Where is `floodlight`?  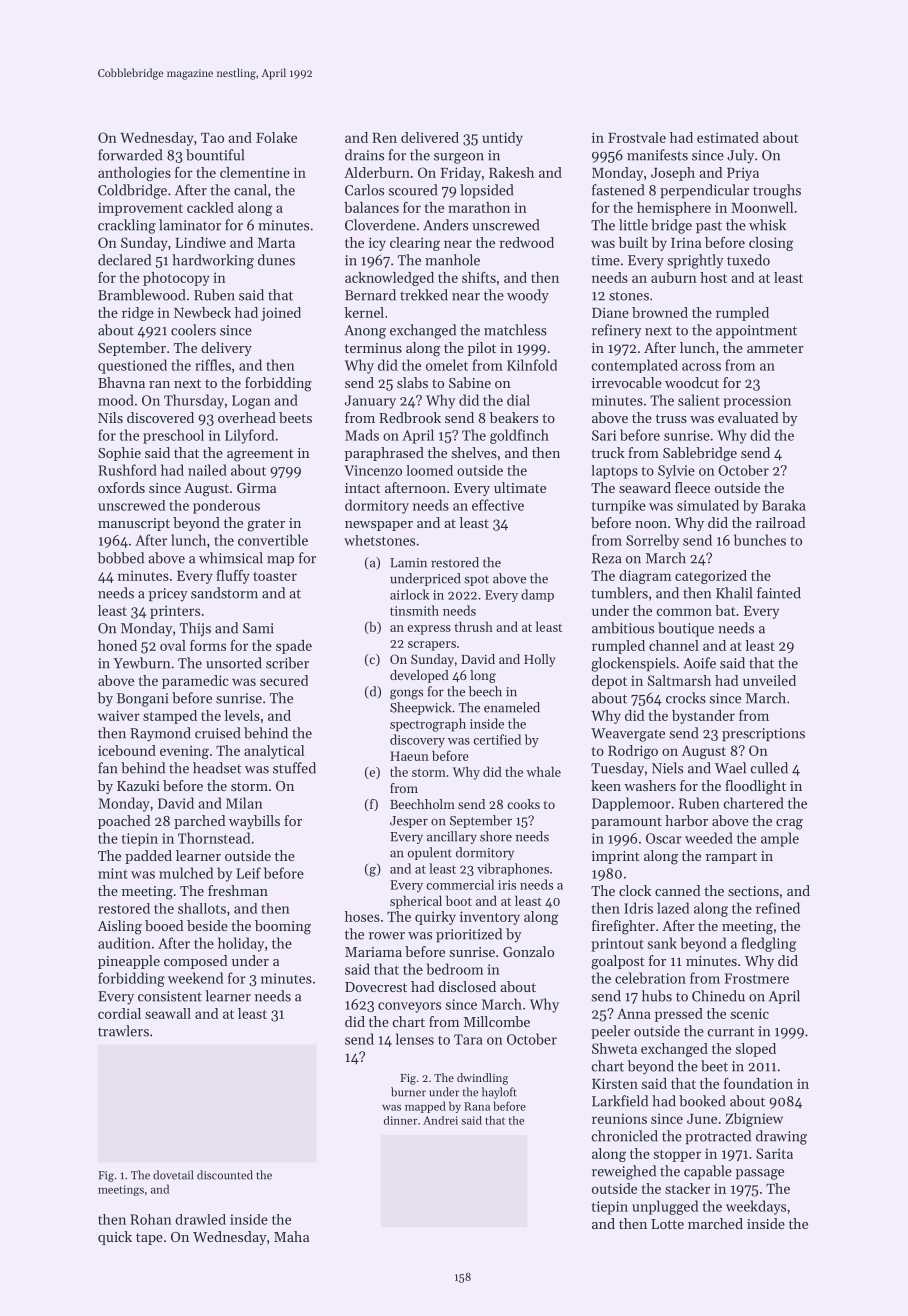
floodlight is located at coordinates (755, 787).
